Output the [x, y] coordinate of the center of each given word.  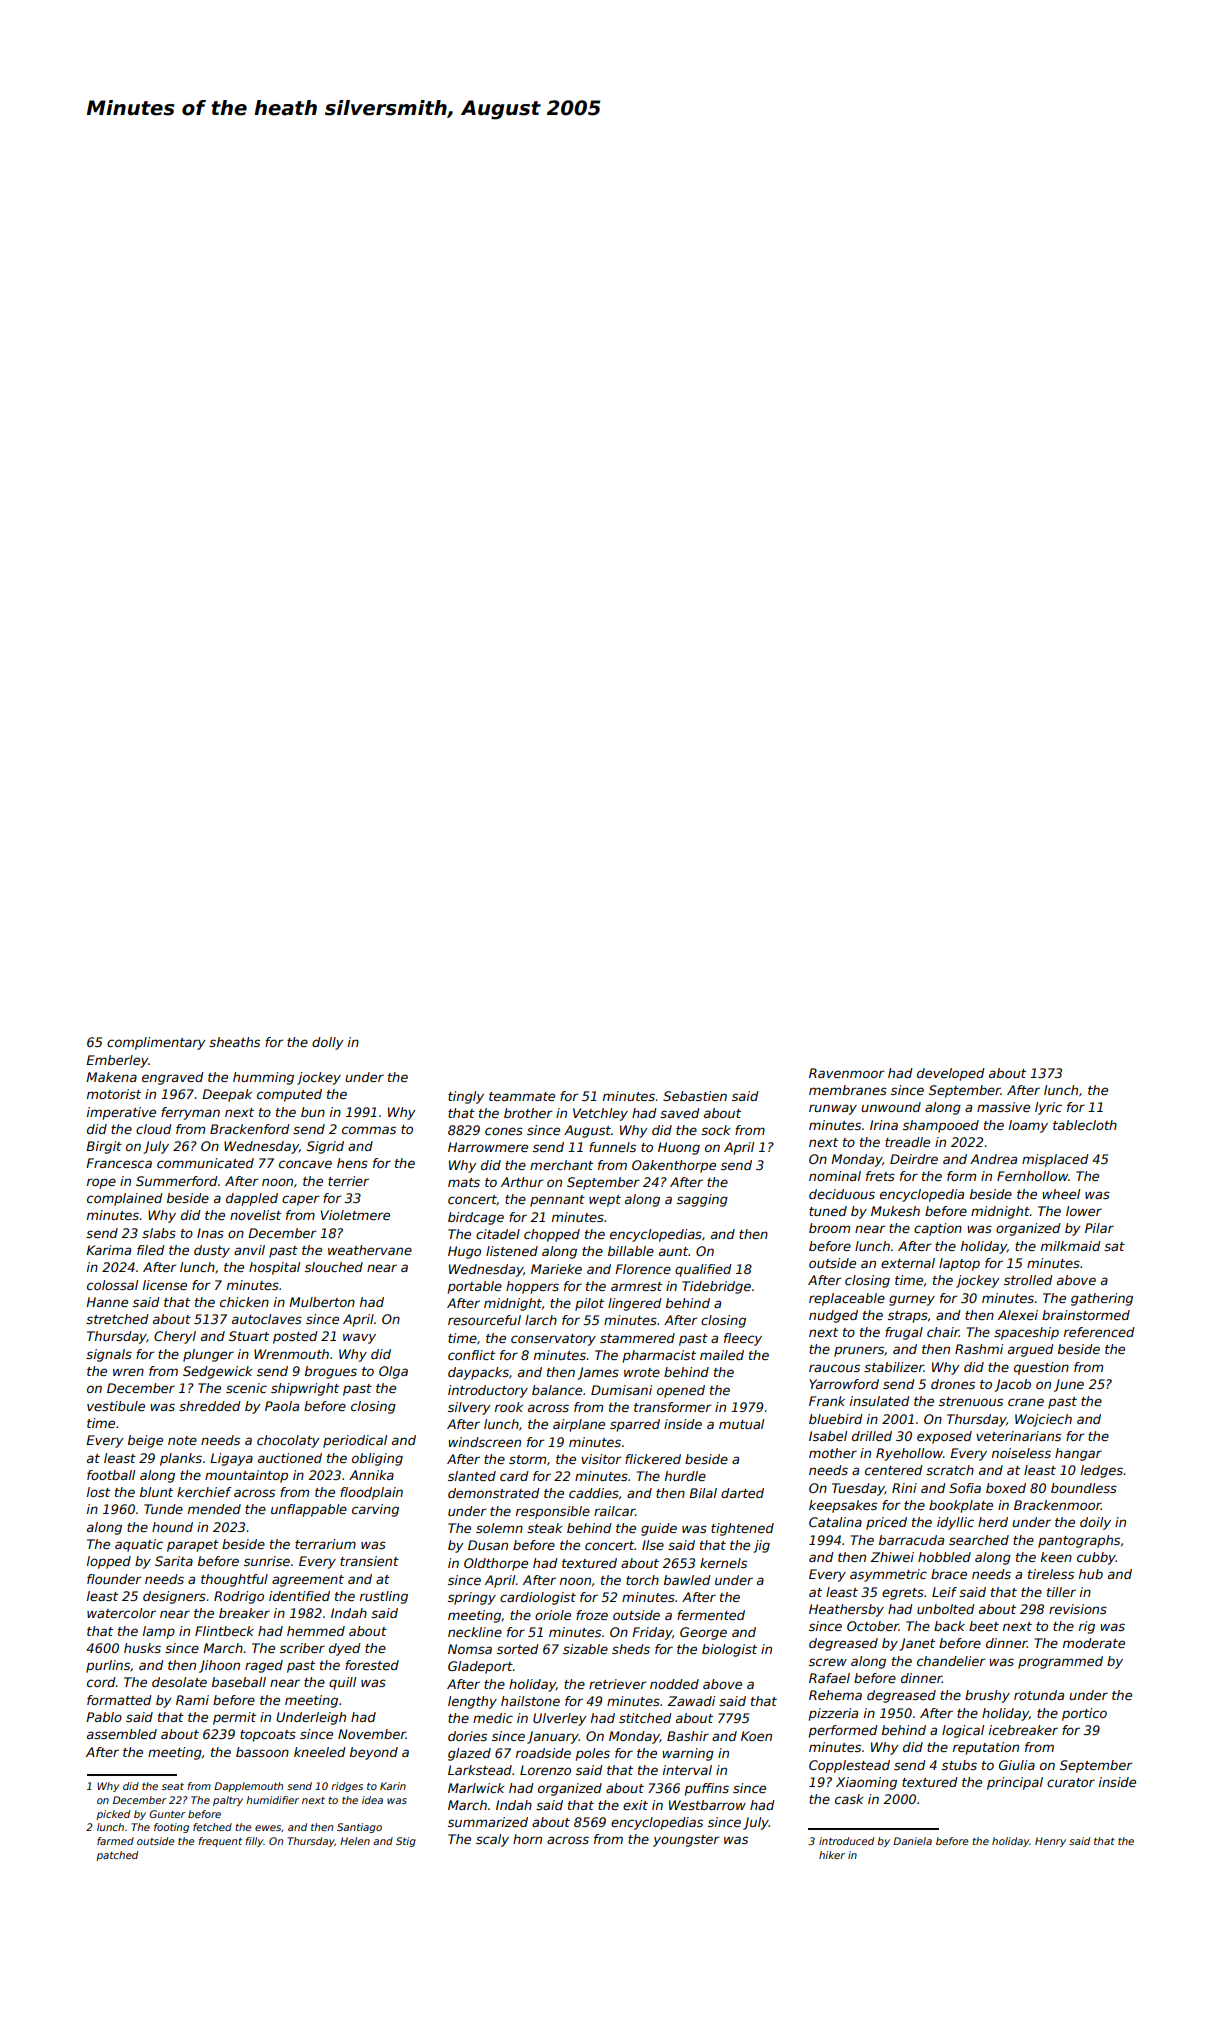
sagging [702, 1200]
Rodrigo [239, 1597]
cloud [154, 1129]
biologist [729, 1650]
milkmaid [1071, 1246]
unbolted [946, 1609]
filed [151, 1250]
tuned [828, 1211]
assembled [122, 1734]
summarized [488, 1822]
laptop [959, 1264]
